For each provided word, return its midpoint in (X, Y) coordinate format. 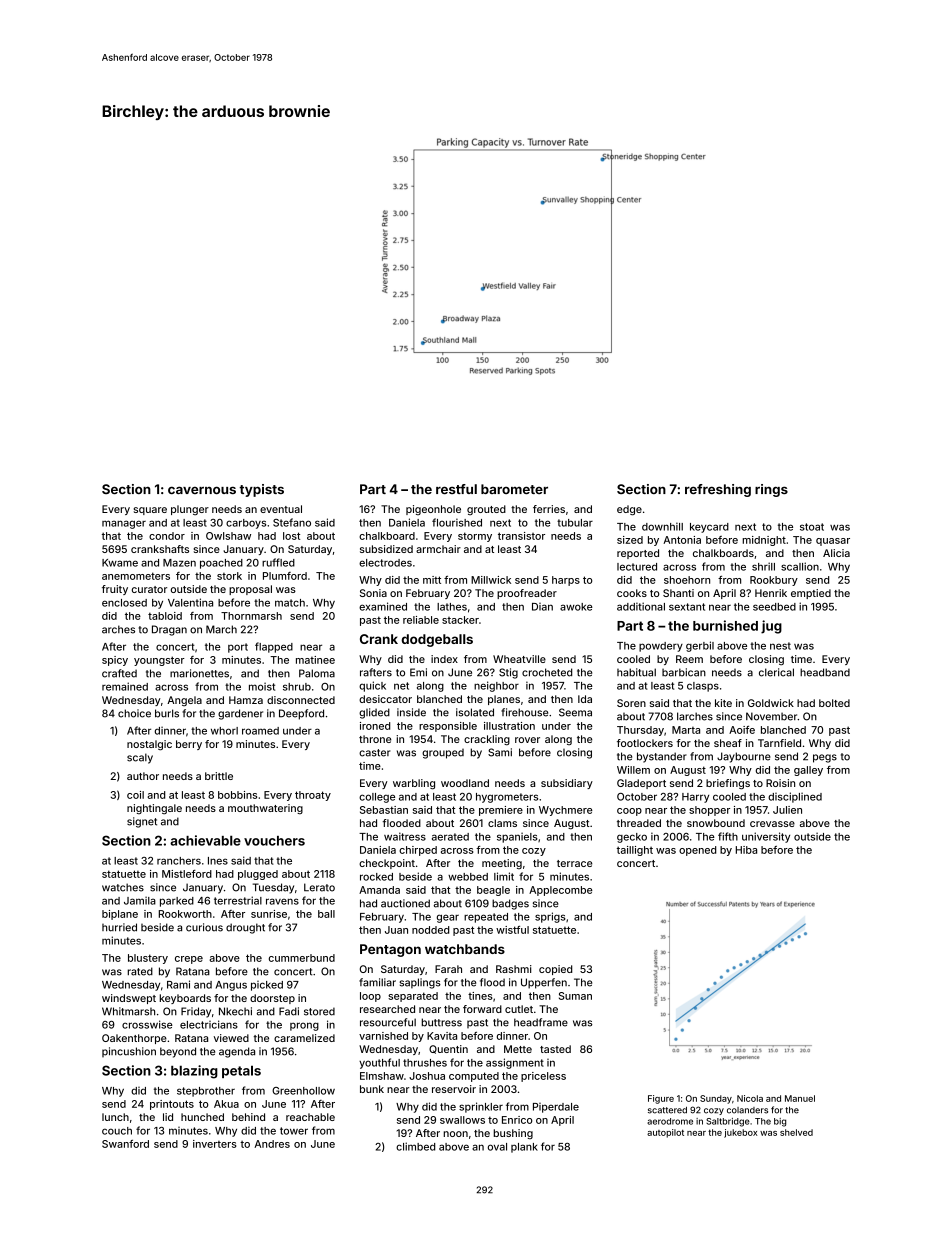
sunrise (269, 914)
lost (291, 536)
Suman (575, 996)
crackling (487, 740)
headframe (541, 1022)
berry (189, 745)
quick (372, 686)
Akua (226, 1104)
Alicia (836, 553)
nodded (430, 930)
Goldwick (771, 703)
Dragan (169, 630)
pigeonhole (433, 510)
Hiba (746, 850)
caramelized (304, 1038)
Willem (633, 770)
